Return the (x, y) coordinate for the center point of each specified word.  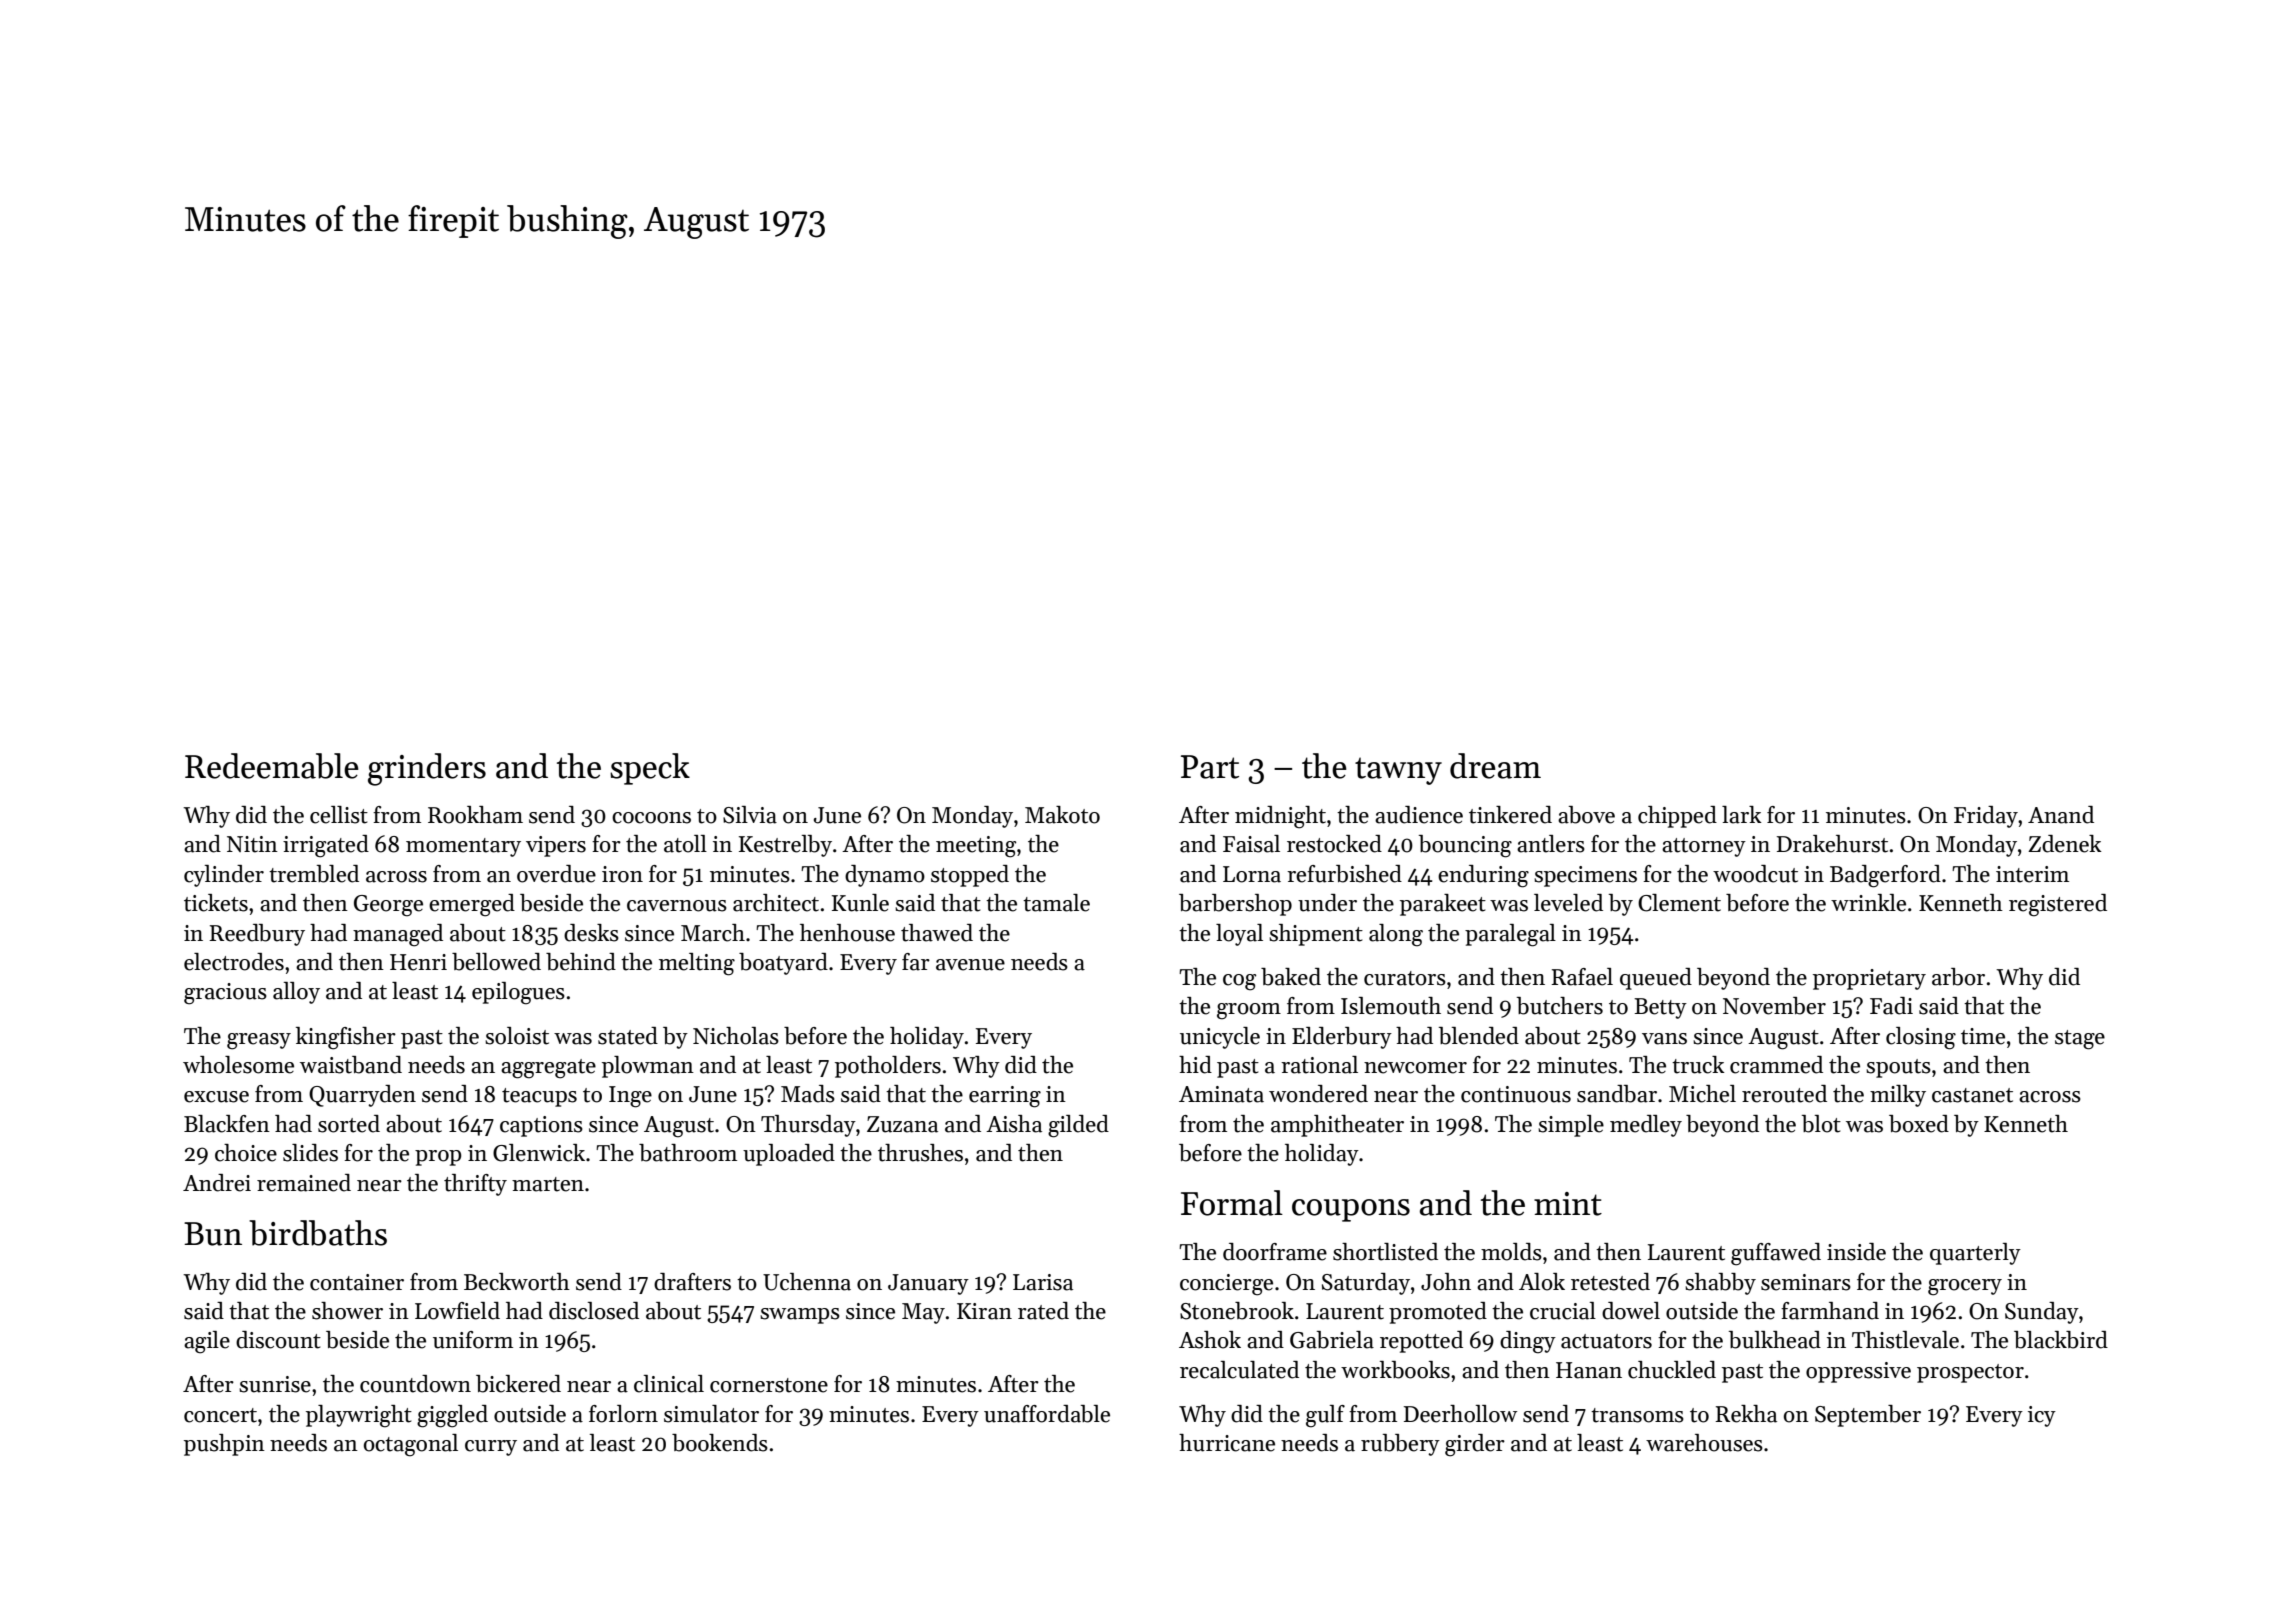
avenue (970, 965)
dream (1495, 766)
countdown (415, 1384)
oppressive (1858, 1372)
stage (2080, 1040)
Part (1210, 767)
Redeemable (272, 766)
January (928, 1284)
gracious (225, 994)
